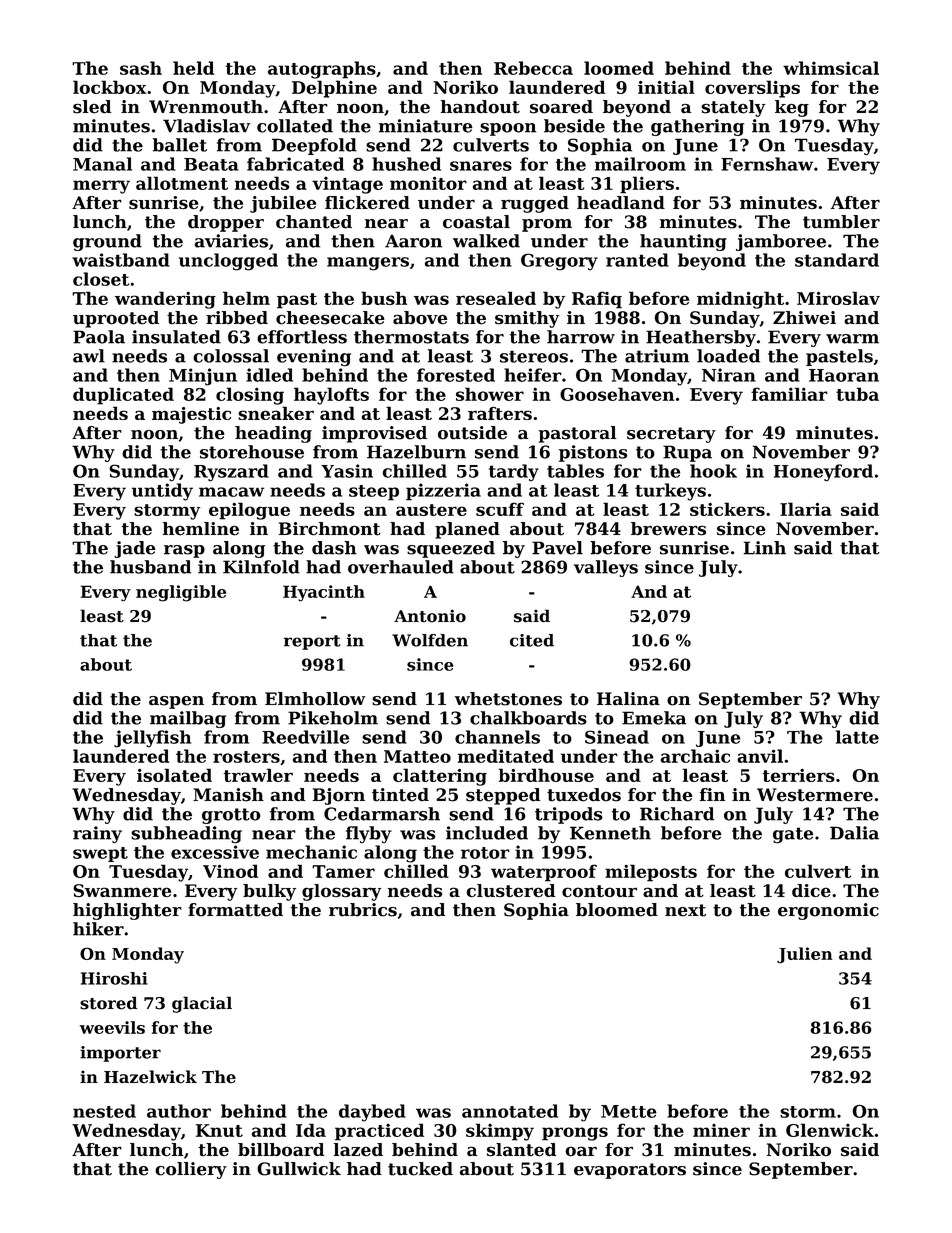 This screenshot has height=1233, width=952. What do you see at coordinates (311, 852) in the screenshot?
I see `mechanic` at bounding box center [311, 852].
